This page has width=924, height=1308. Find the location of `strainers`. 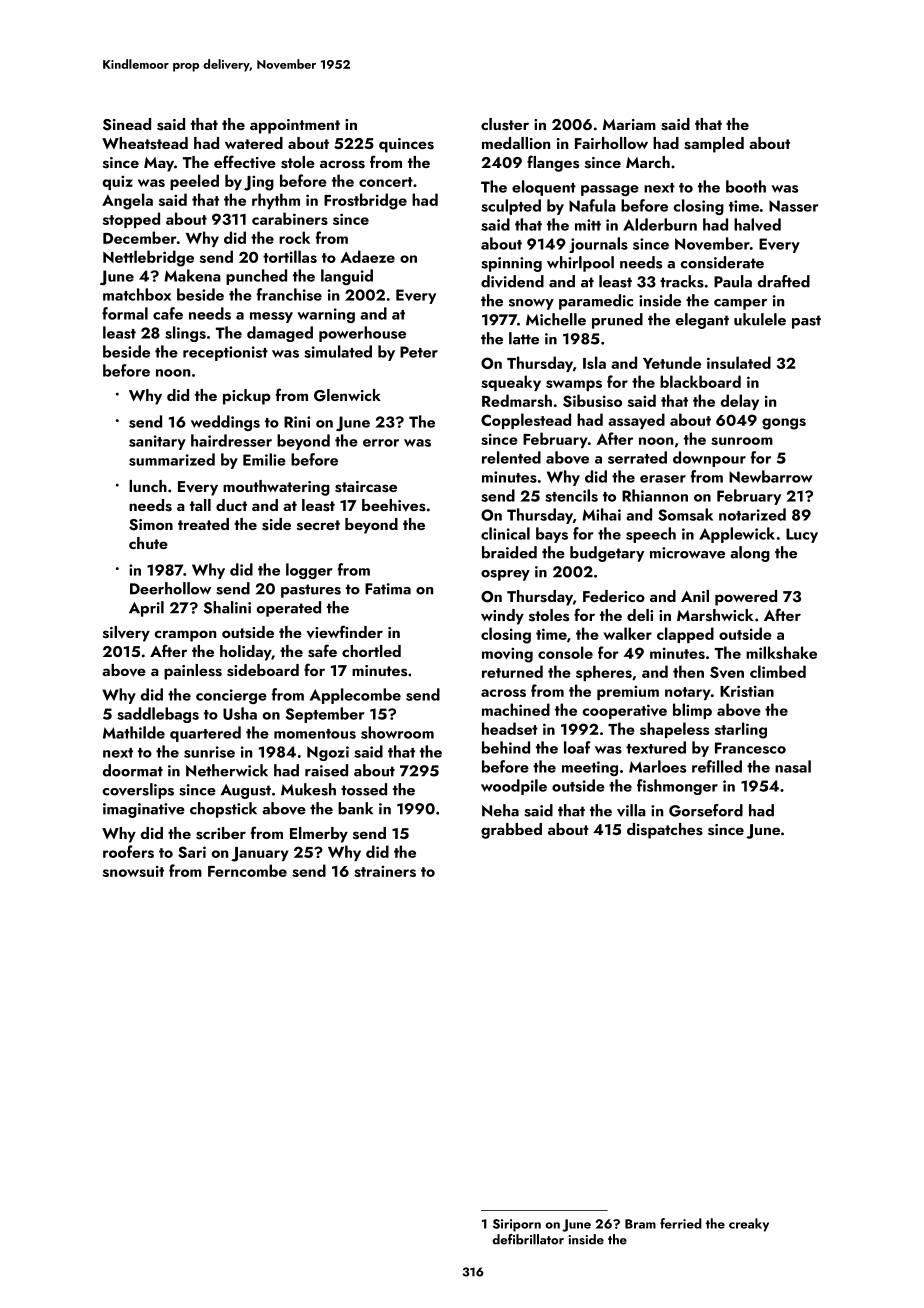

strainers is located at coordinates (385, 871).
